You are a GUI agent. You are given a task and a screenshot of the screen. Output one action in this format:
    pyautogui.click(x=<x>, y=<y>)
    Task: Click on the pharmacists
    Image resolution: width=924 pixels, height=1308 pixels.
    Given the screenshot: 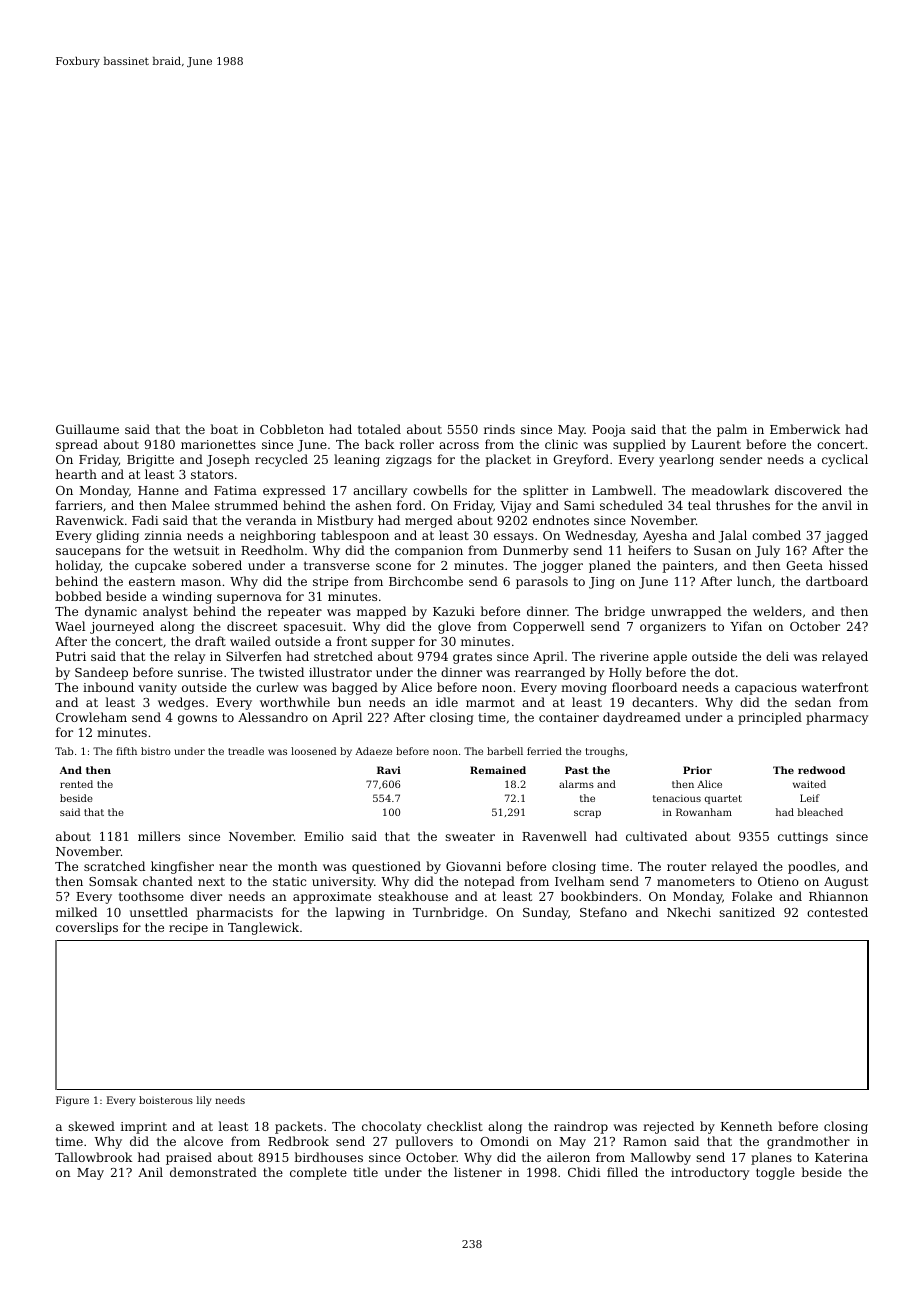 What is the action you would take?
    pyautogui.click(x=235, y=913)
